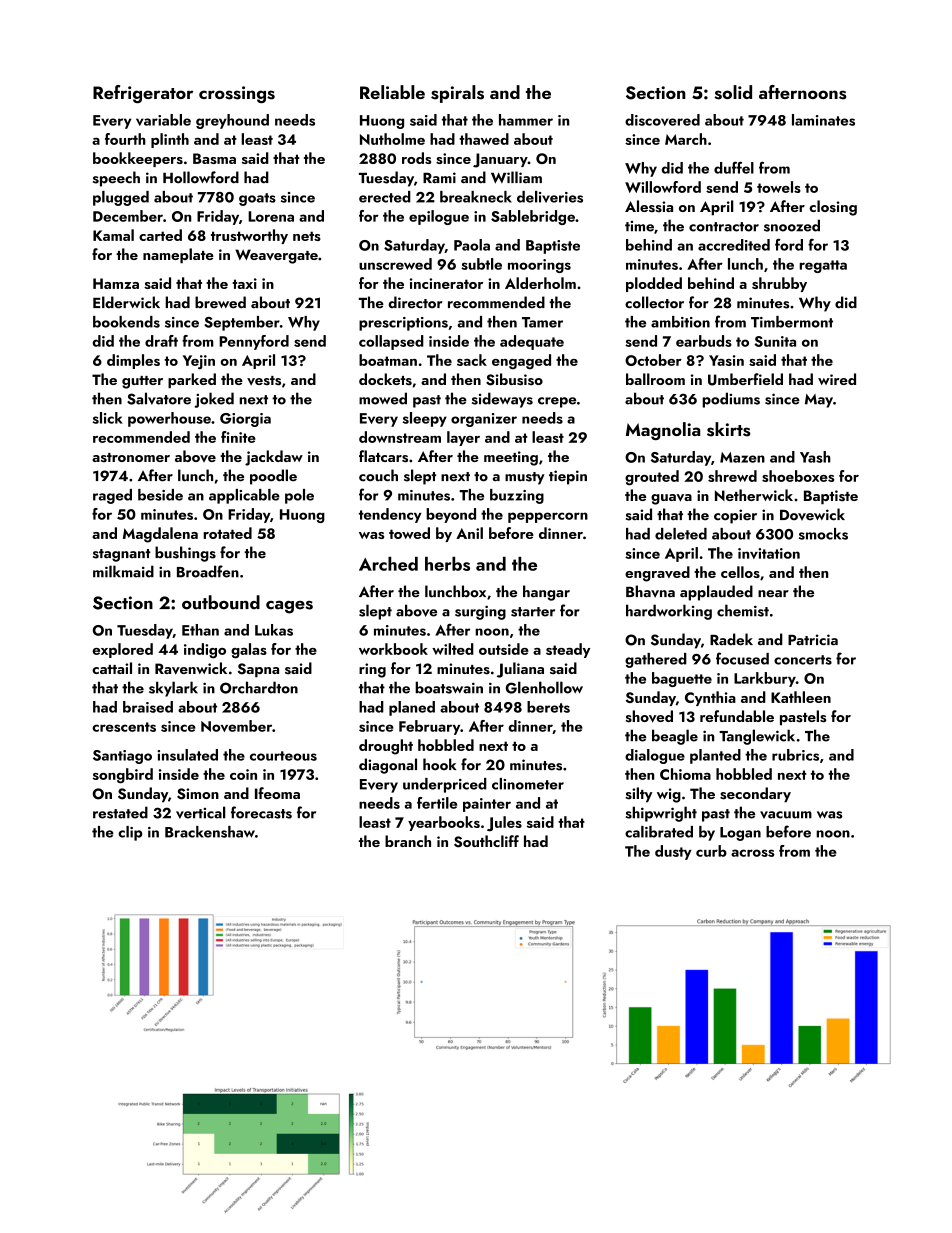 This screenshot has height=1233, width=952. I want to click on slick, so click(108, 418).
